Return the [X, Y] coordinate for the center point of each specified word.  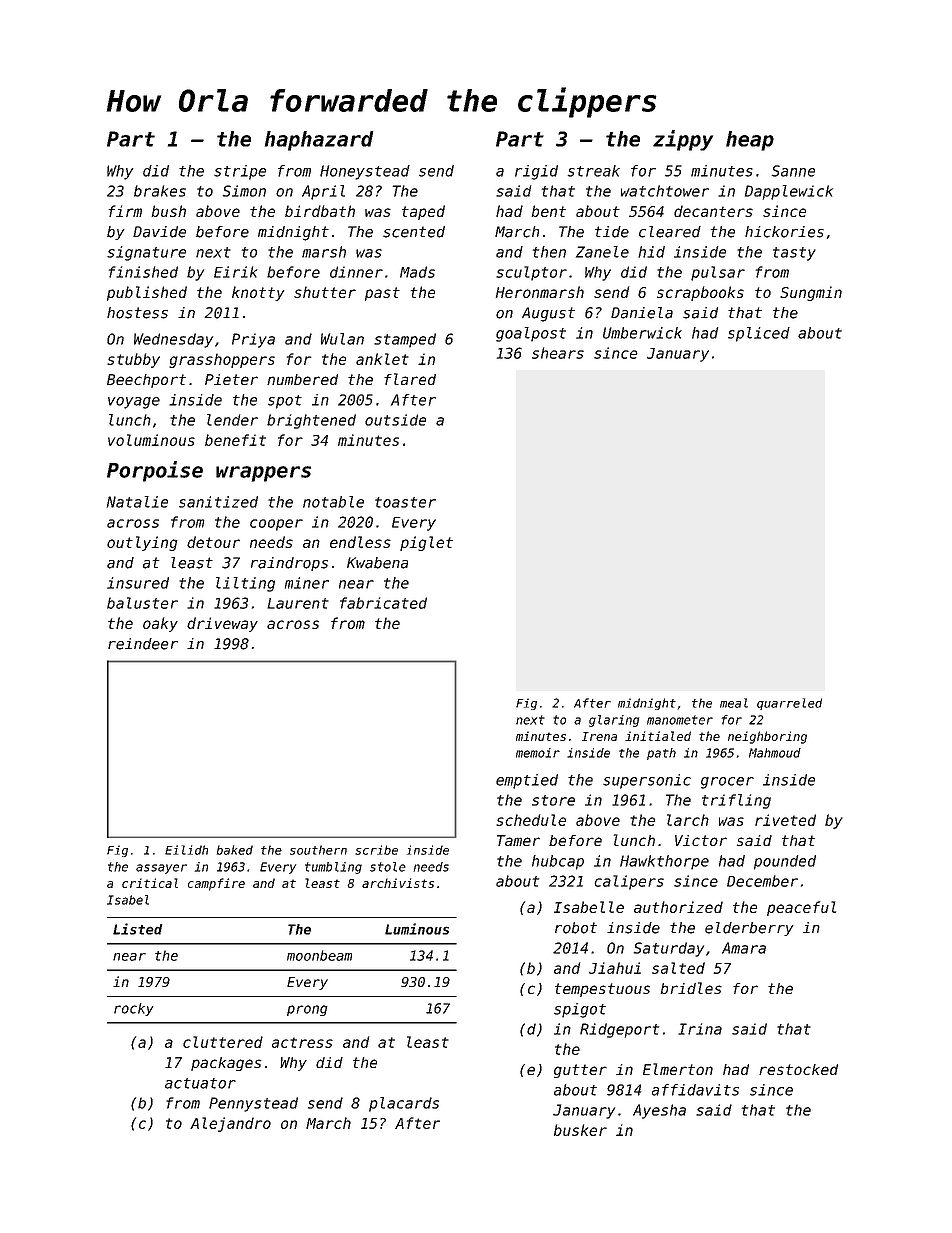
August [548, 314]
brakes [160, 191]
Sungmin [811, 293]
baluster [142, 603]
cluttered [223, 1042]
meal [734, 703]
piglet [426, 543]
